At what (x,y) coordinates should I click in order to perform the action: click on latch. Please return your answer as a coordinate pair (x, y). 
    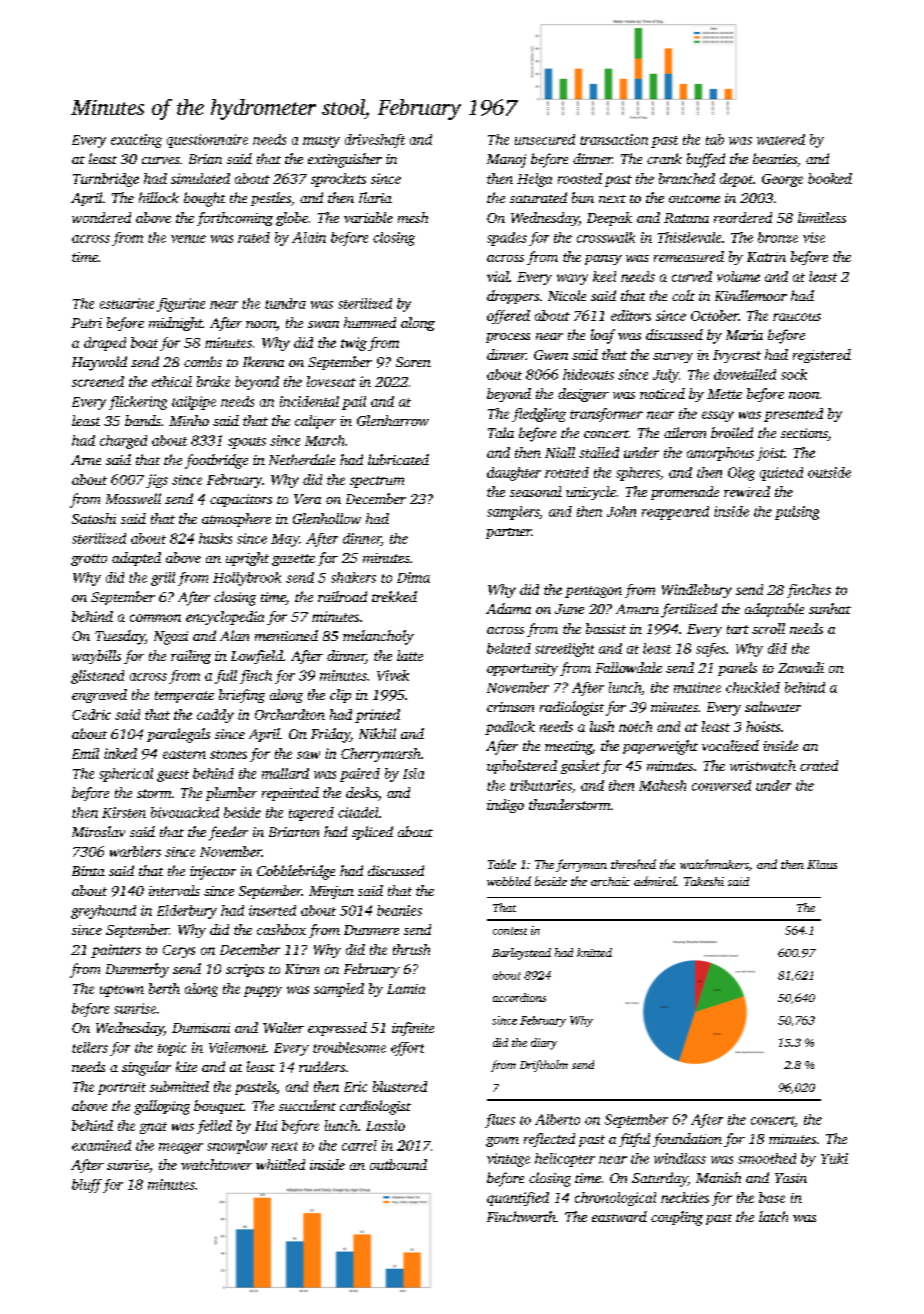
    Looking at the image, I should click on (773, 1216).
